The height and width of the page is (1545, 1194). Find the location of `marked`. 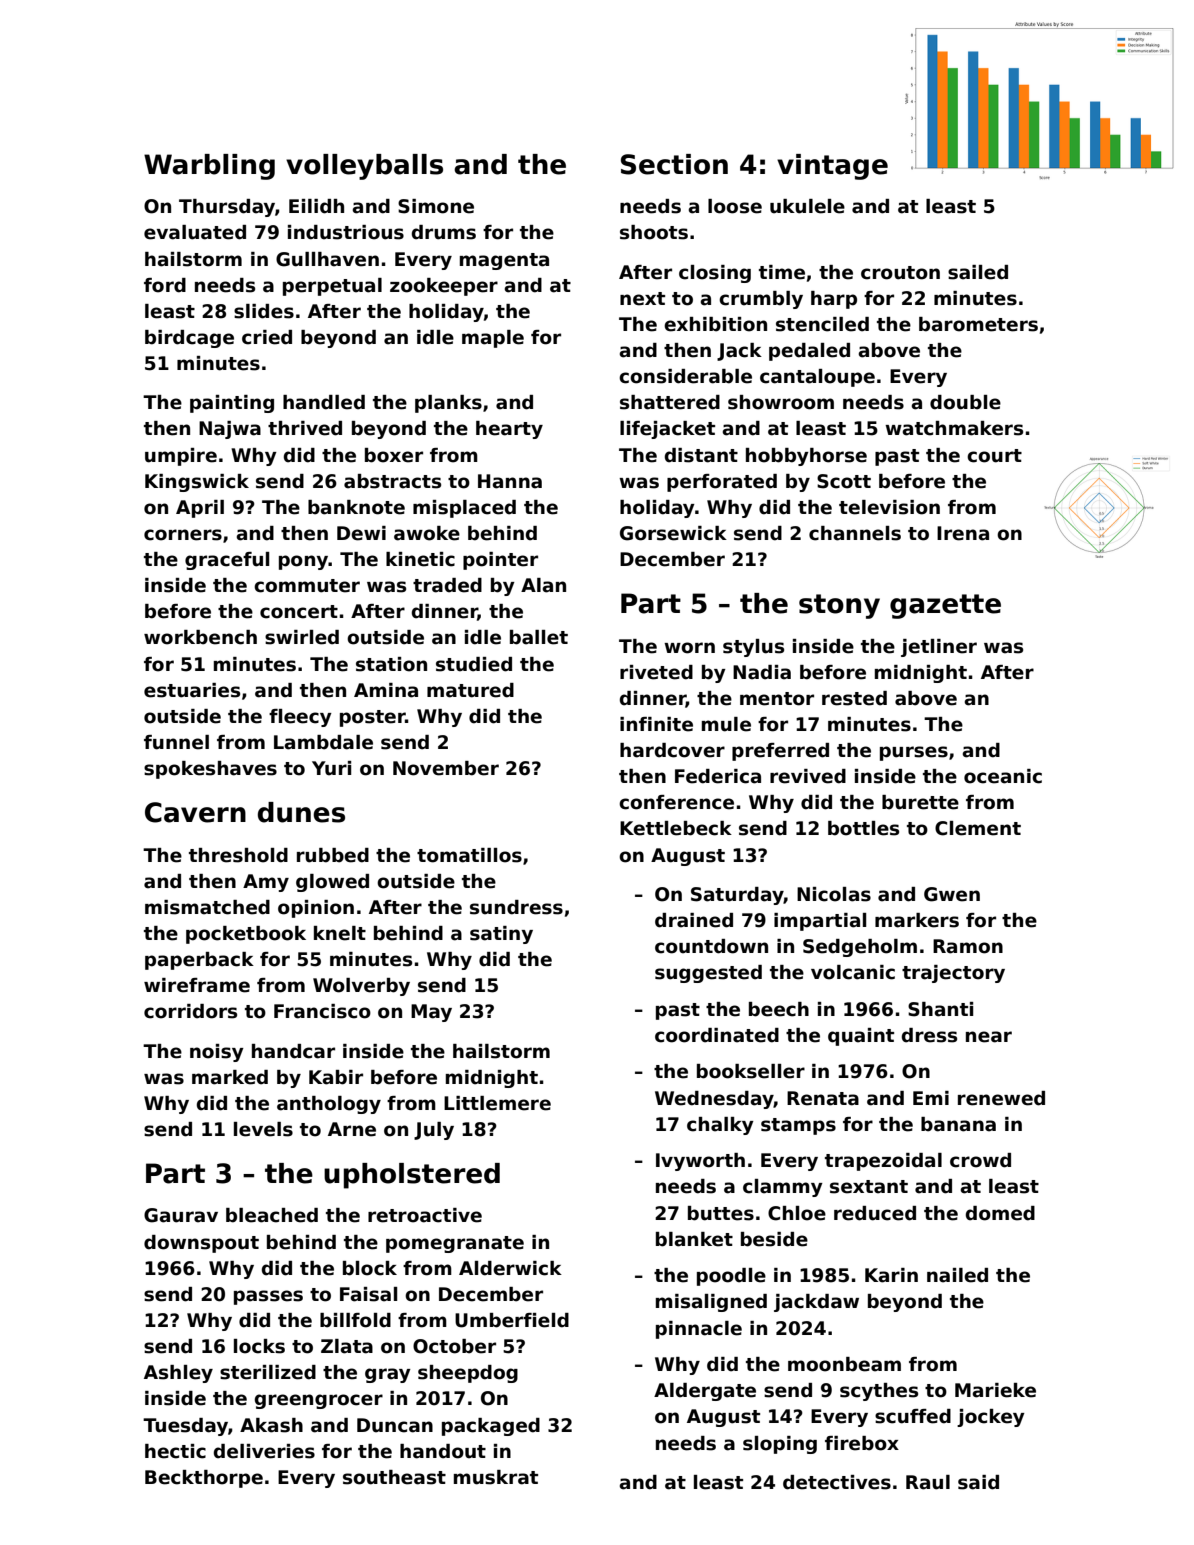

marked is located at coordinates (230, 1077).
